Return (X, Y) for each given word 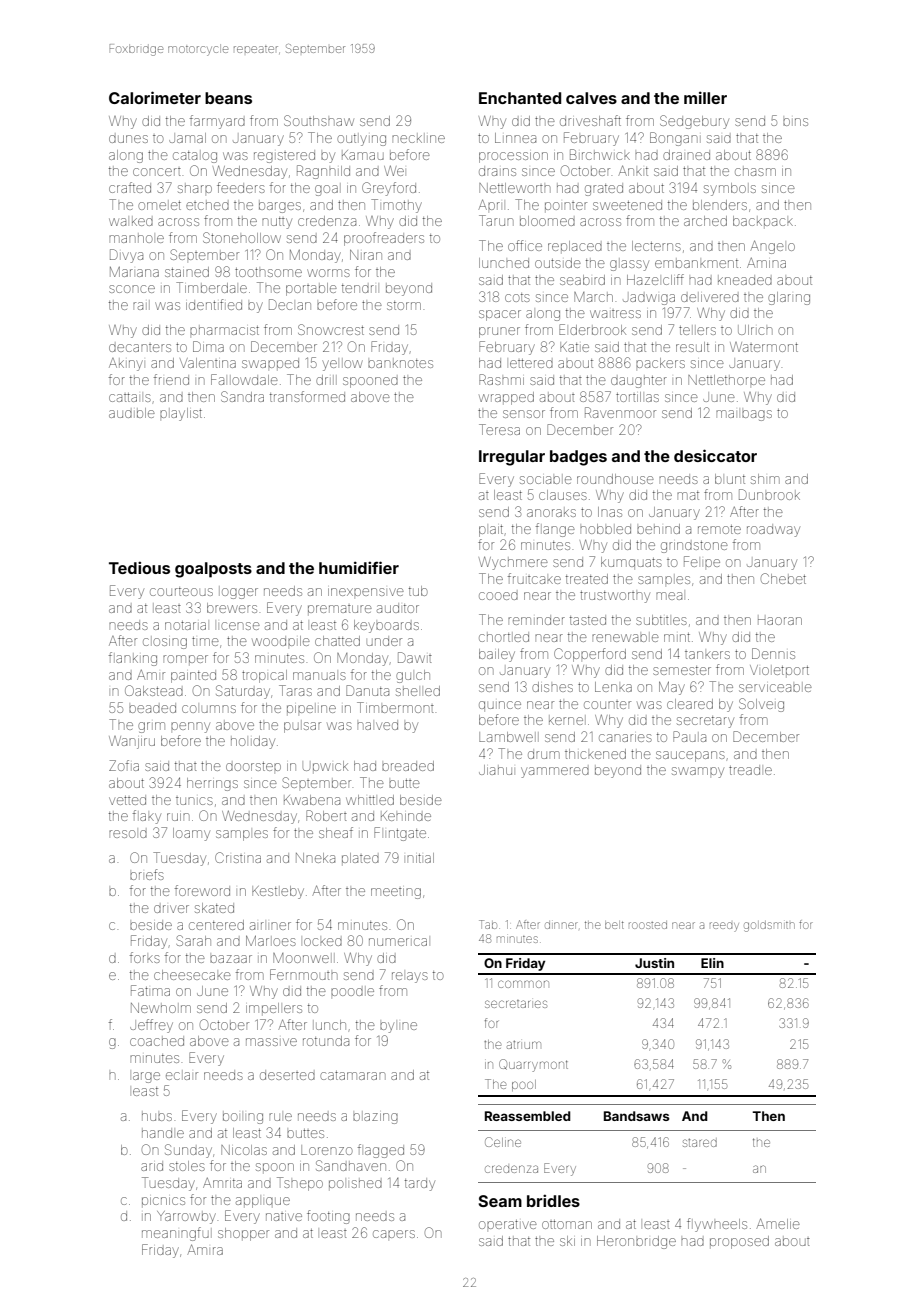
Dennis (773, 653)
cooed (498, 596)
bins (795, 122)
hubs (157, 1117)
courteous (181, 591)
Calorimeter (155, 97)
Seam (500, 1201)
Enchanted (520, 98)
